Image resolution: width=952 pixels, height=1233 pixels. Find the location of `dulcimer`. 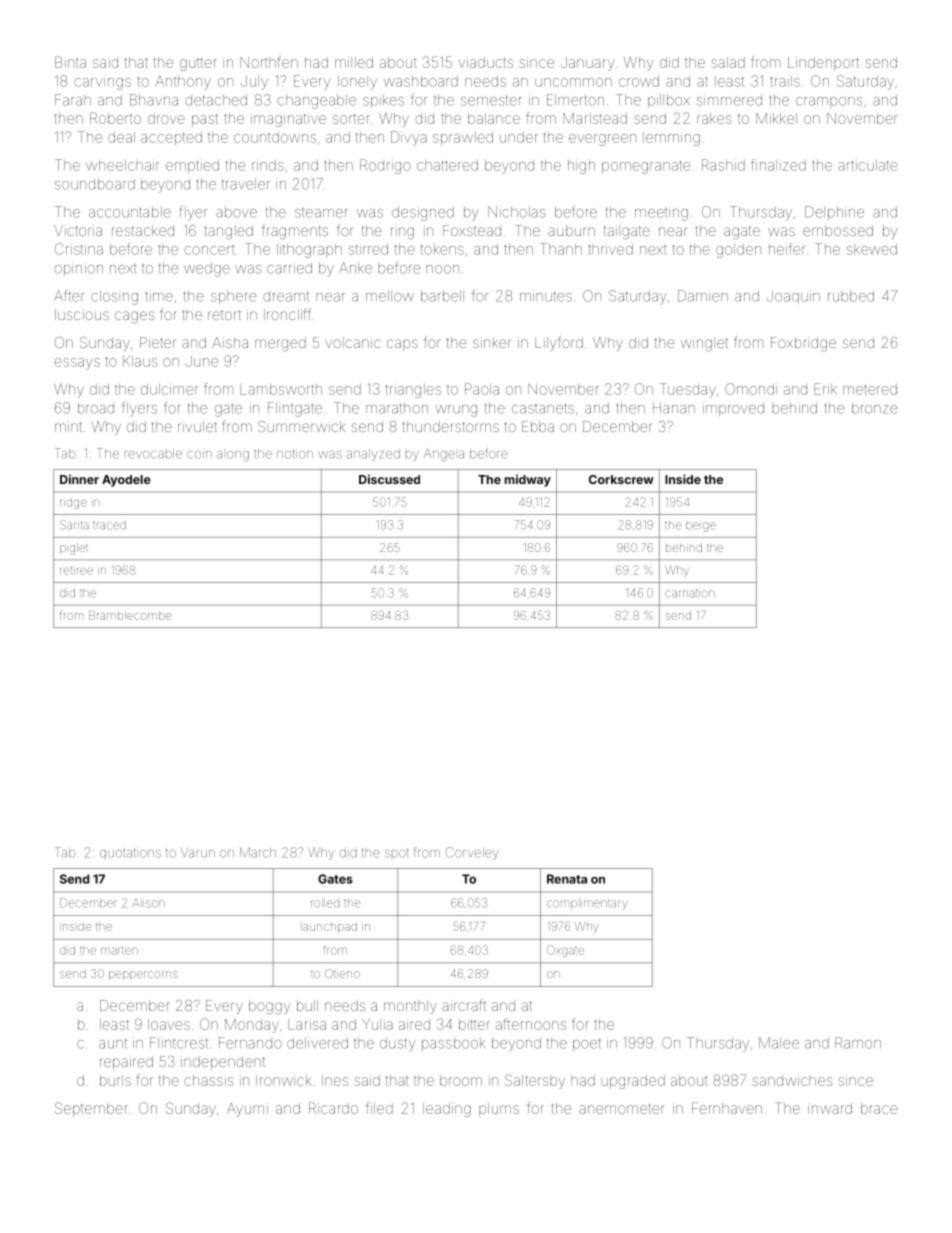

dulcimer is located at coordinates (170, 389).
